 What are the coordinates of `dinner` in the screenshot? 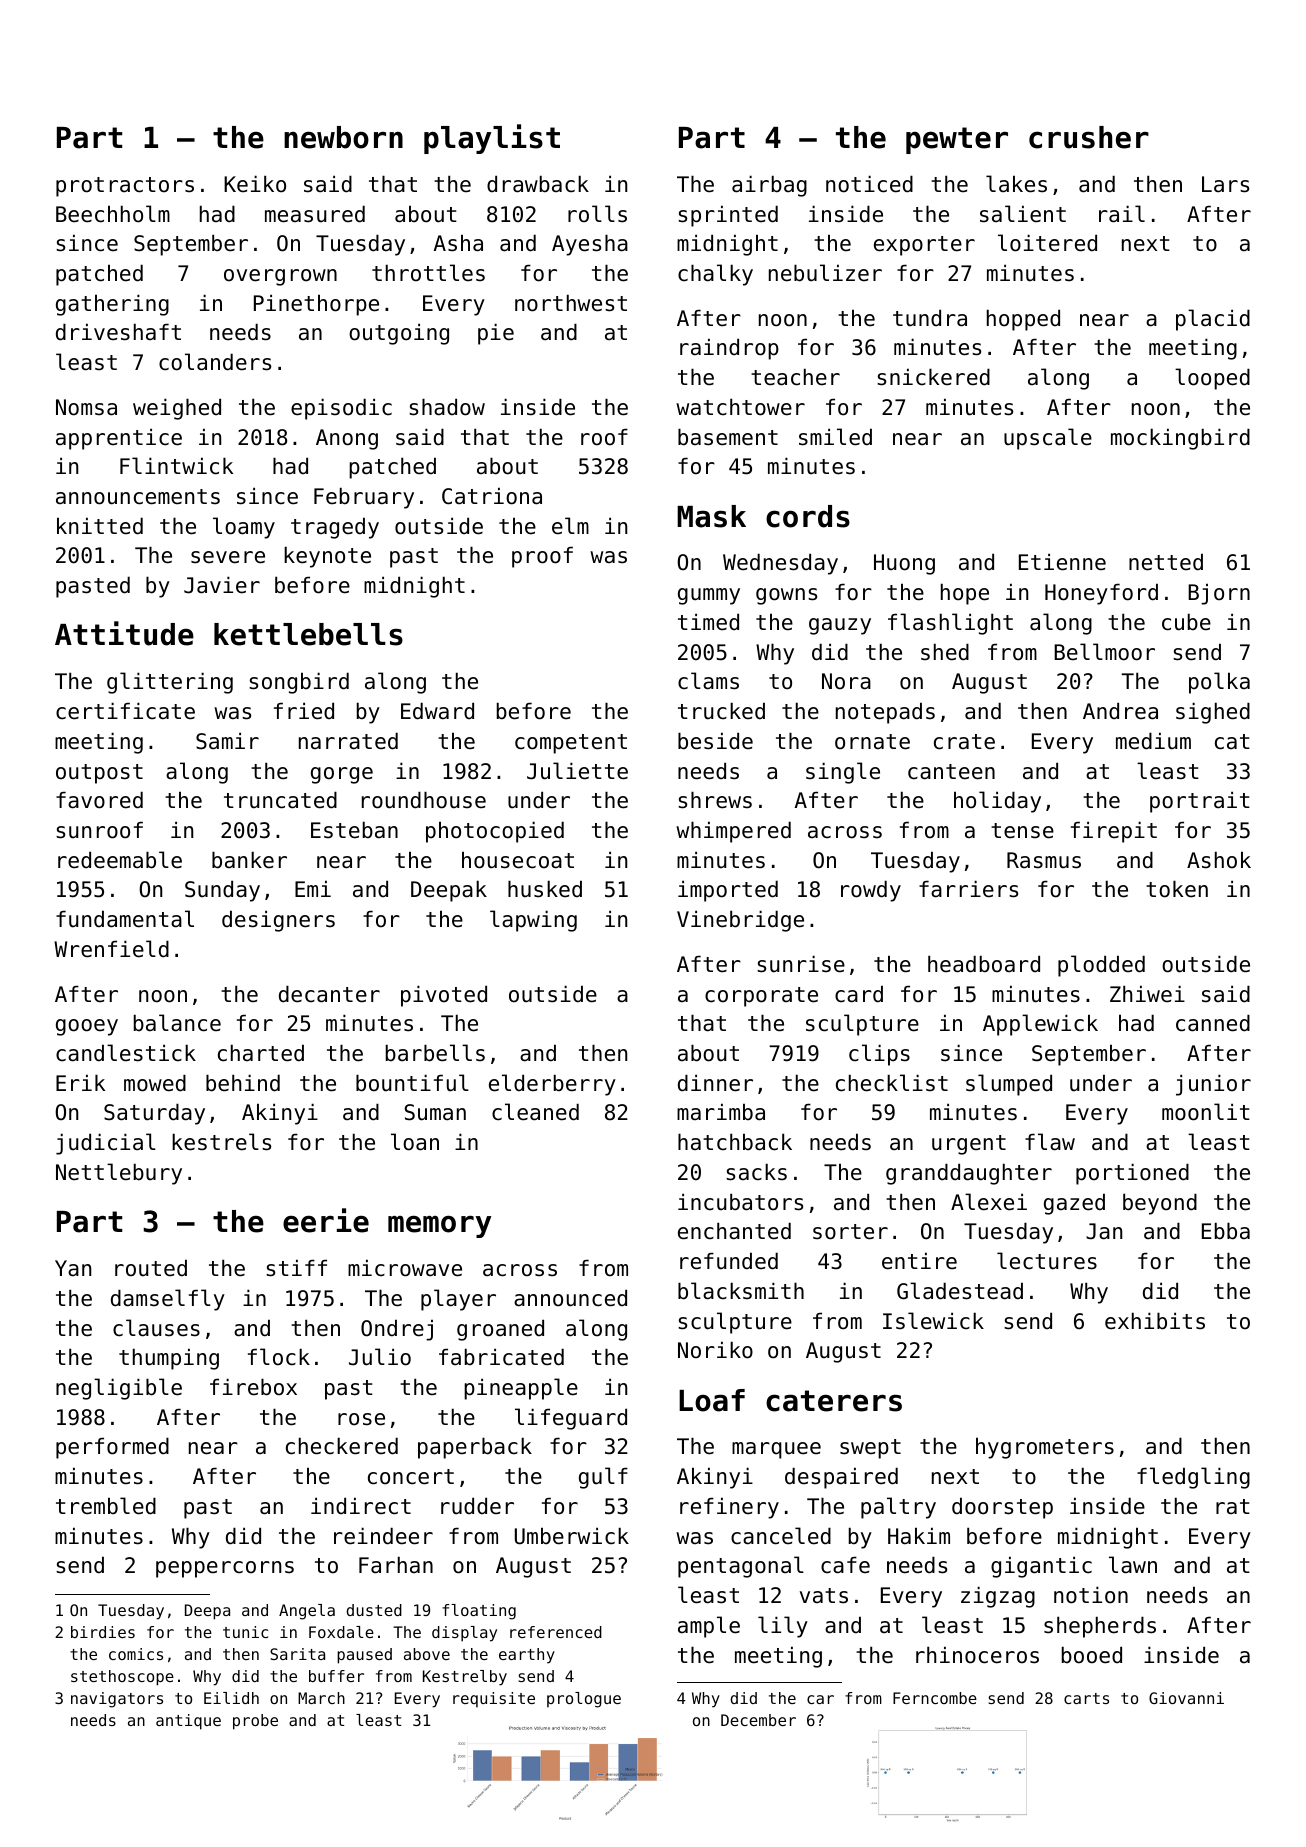 It's located at (715, 1083).
